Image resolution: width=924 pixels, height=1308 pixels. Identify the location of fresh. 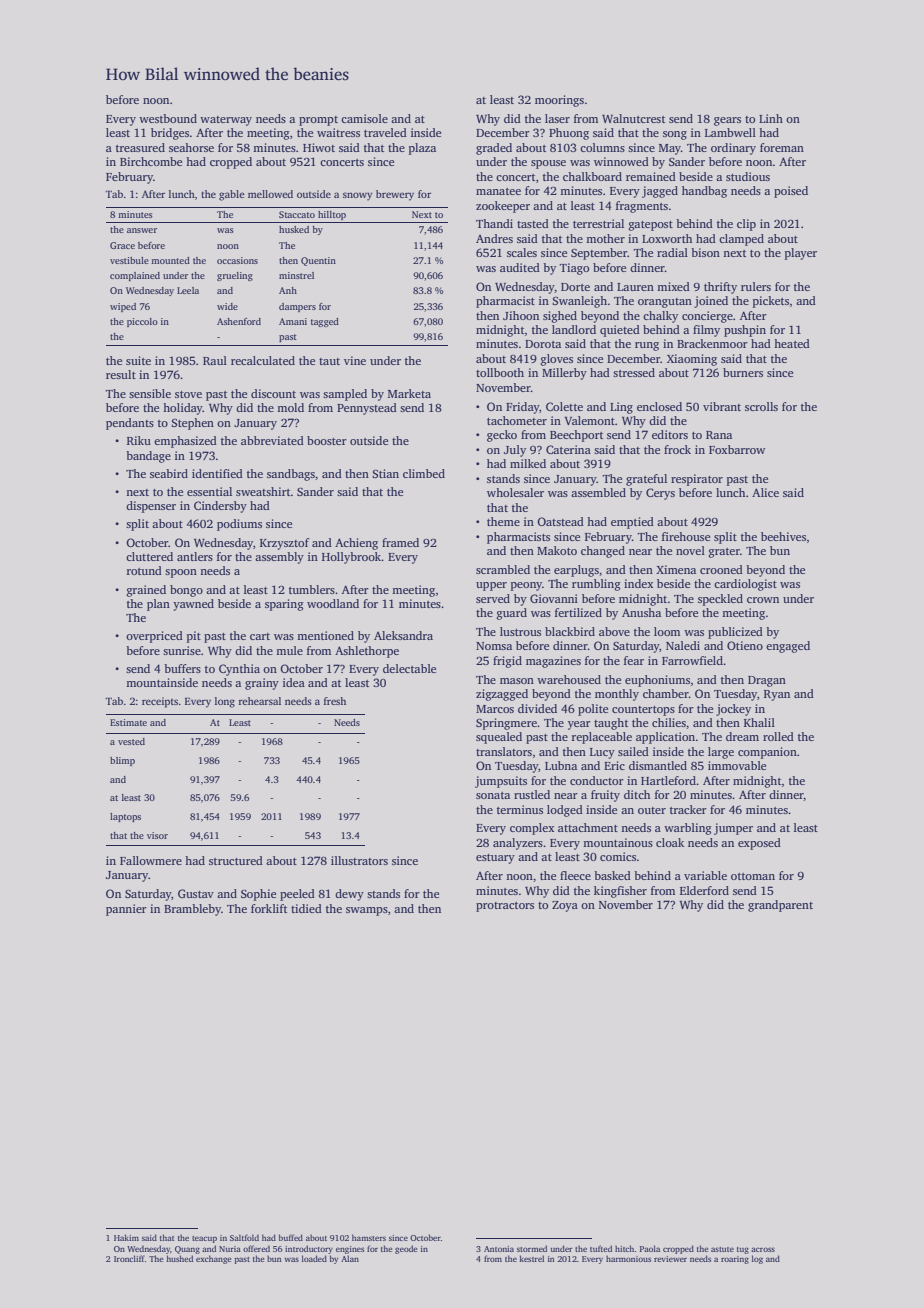
(335, 701).
